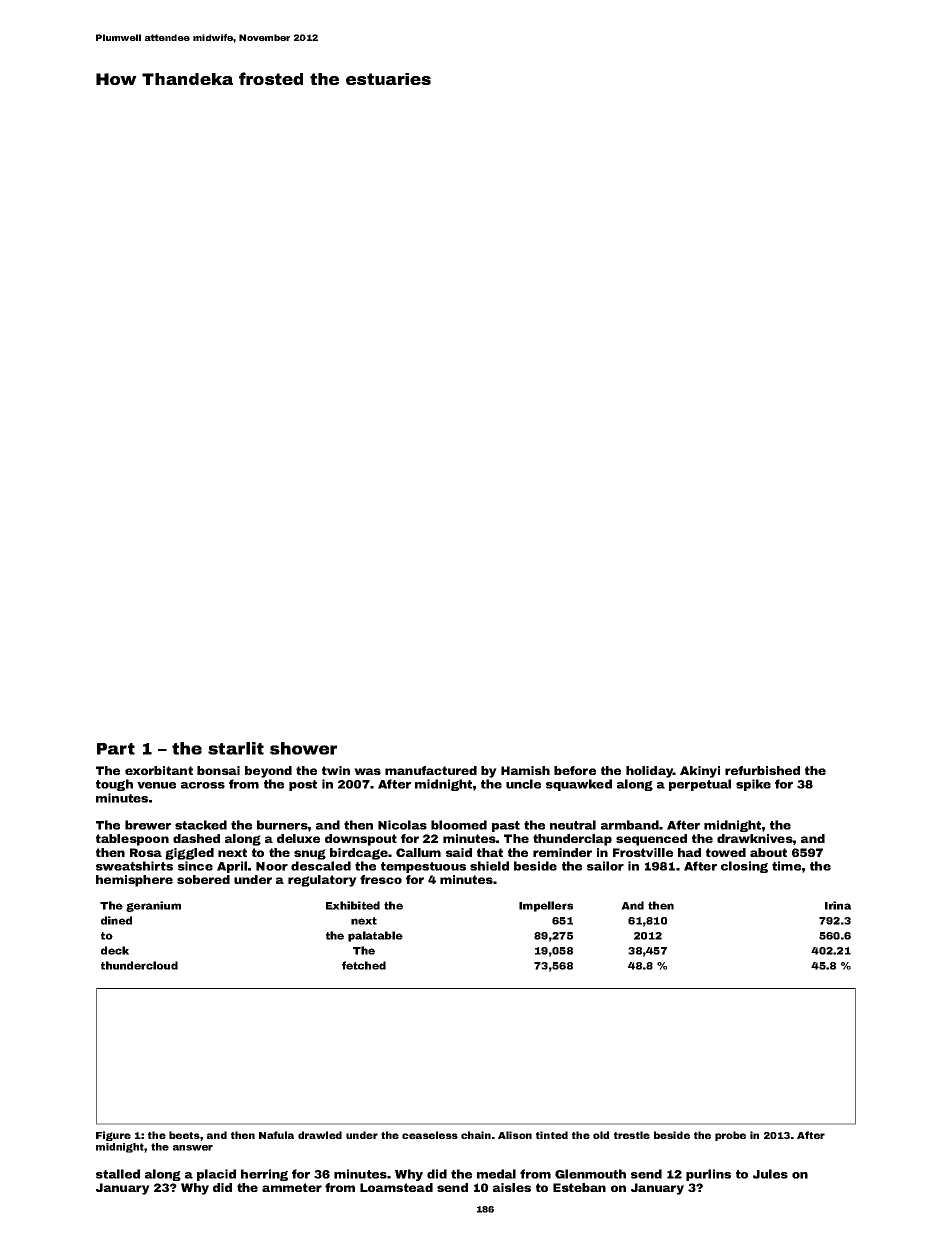  What do you see at coordinates (118, 1174) in the page?
I see `stalled` at bounding box center [118, 1174].
